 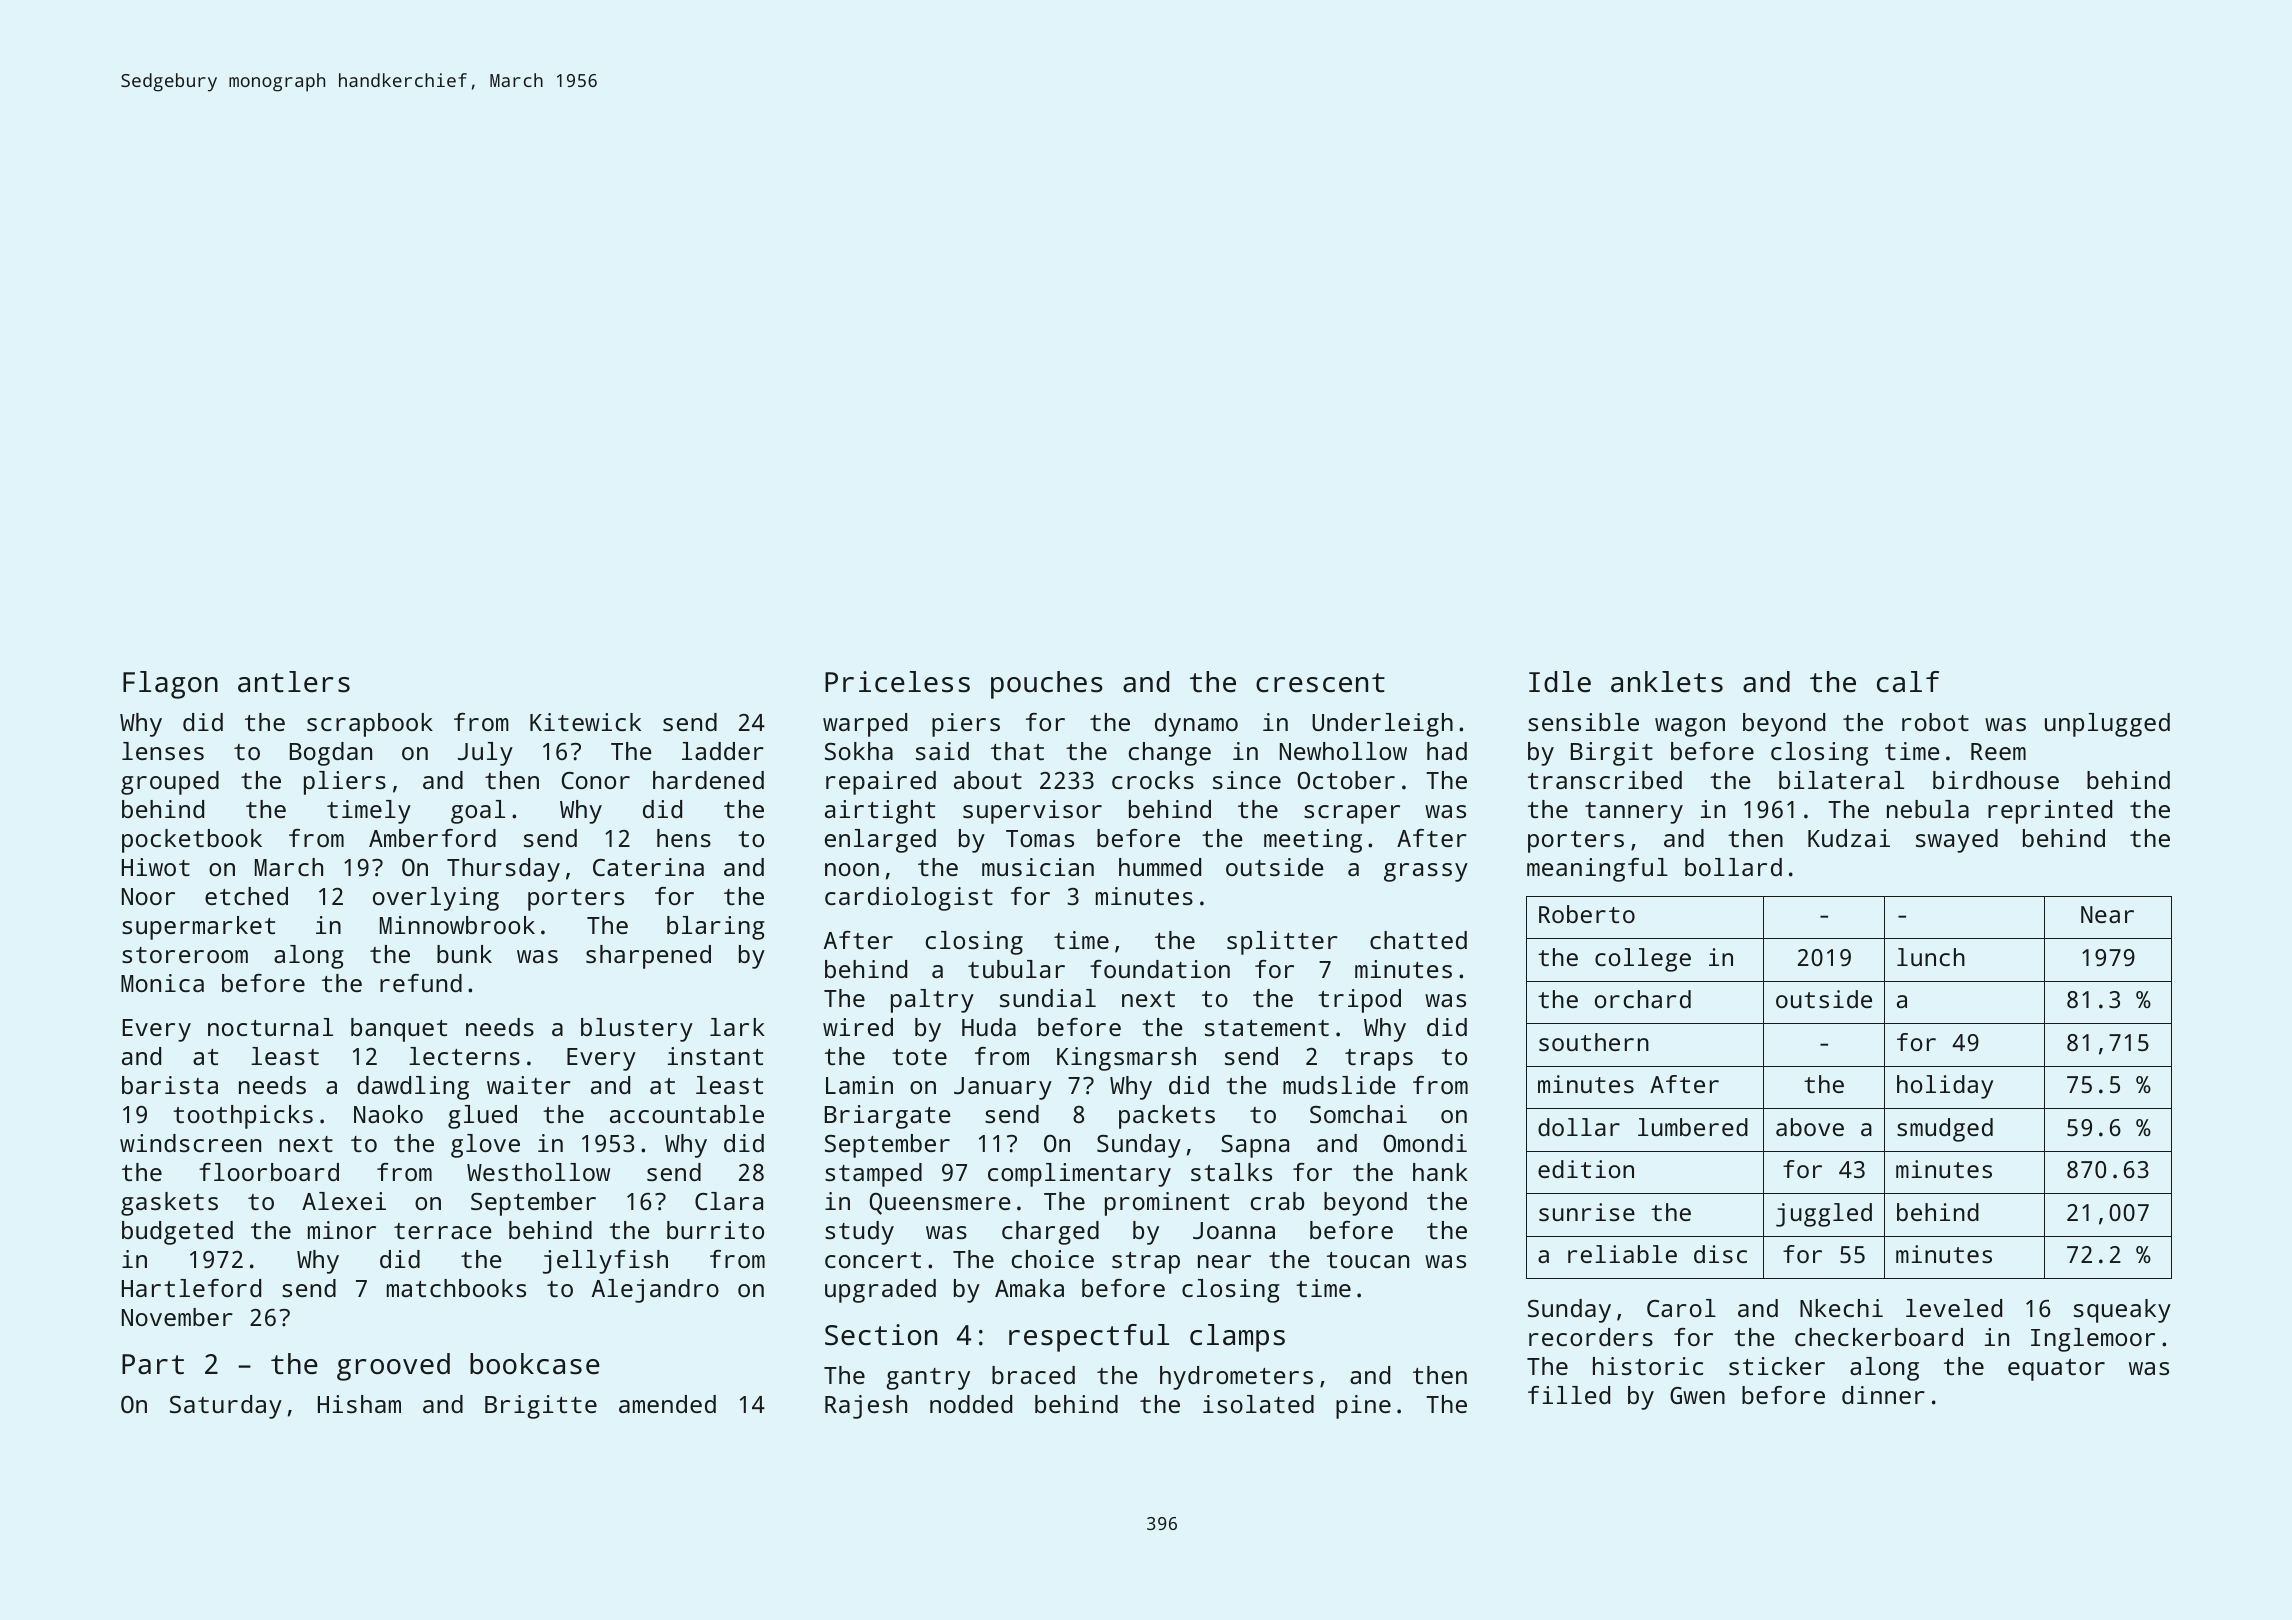 I want to click on Priceless, so click(x=897, y=682).
